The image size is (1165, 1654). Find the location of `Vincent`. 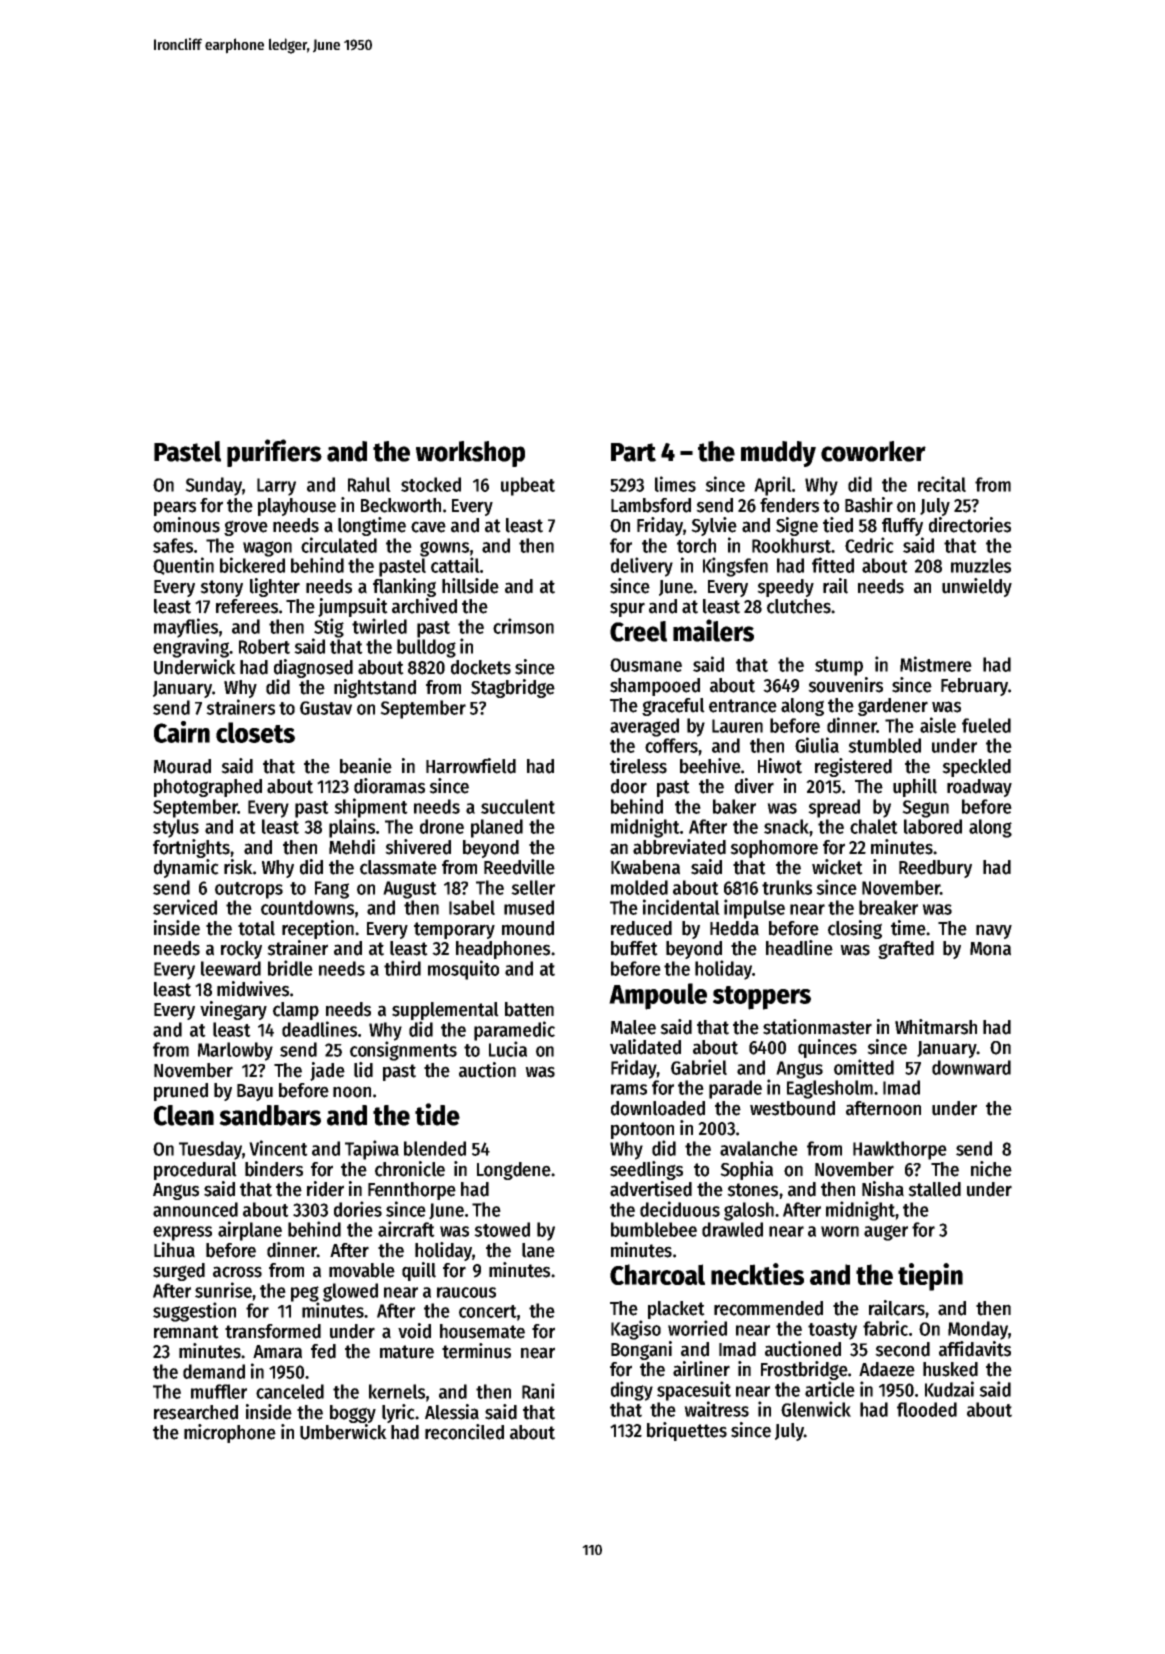

Vincent is located at coordinates (278, 1148).
